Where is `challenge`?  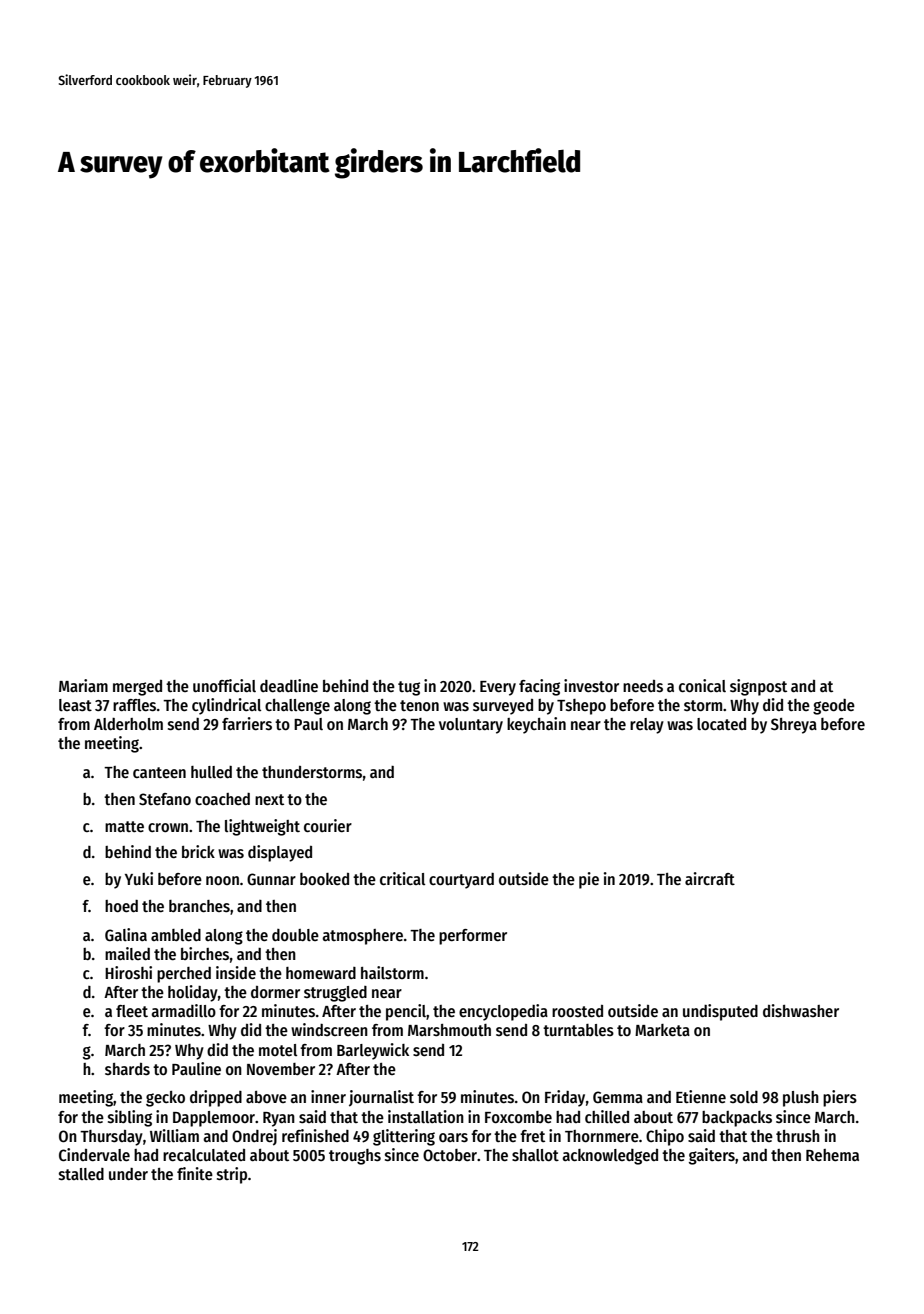
challenge is located at coordinates (297, 707).
